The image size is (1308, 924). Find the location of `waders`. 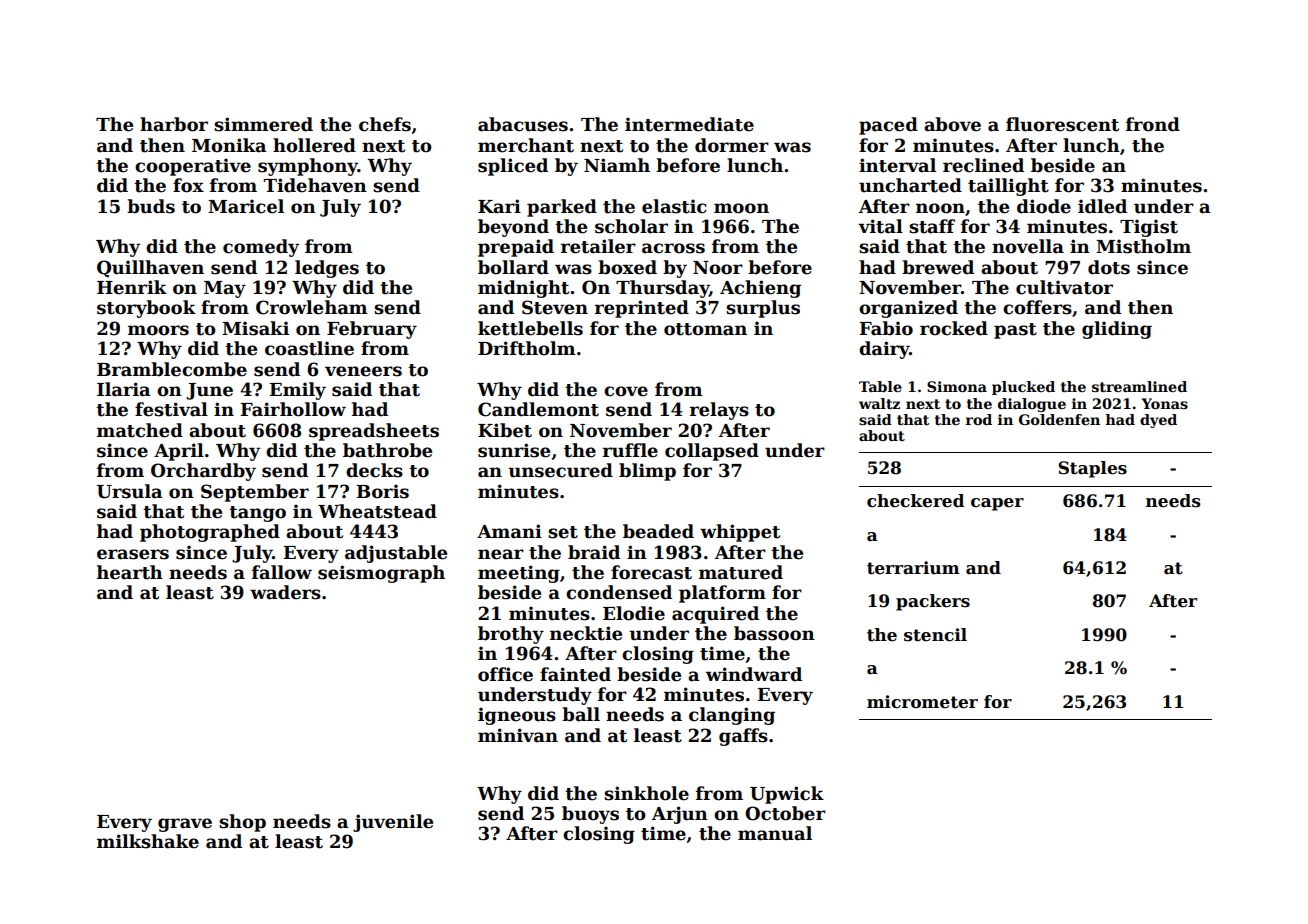

waders is located at coordinates (285, 592).
